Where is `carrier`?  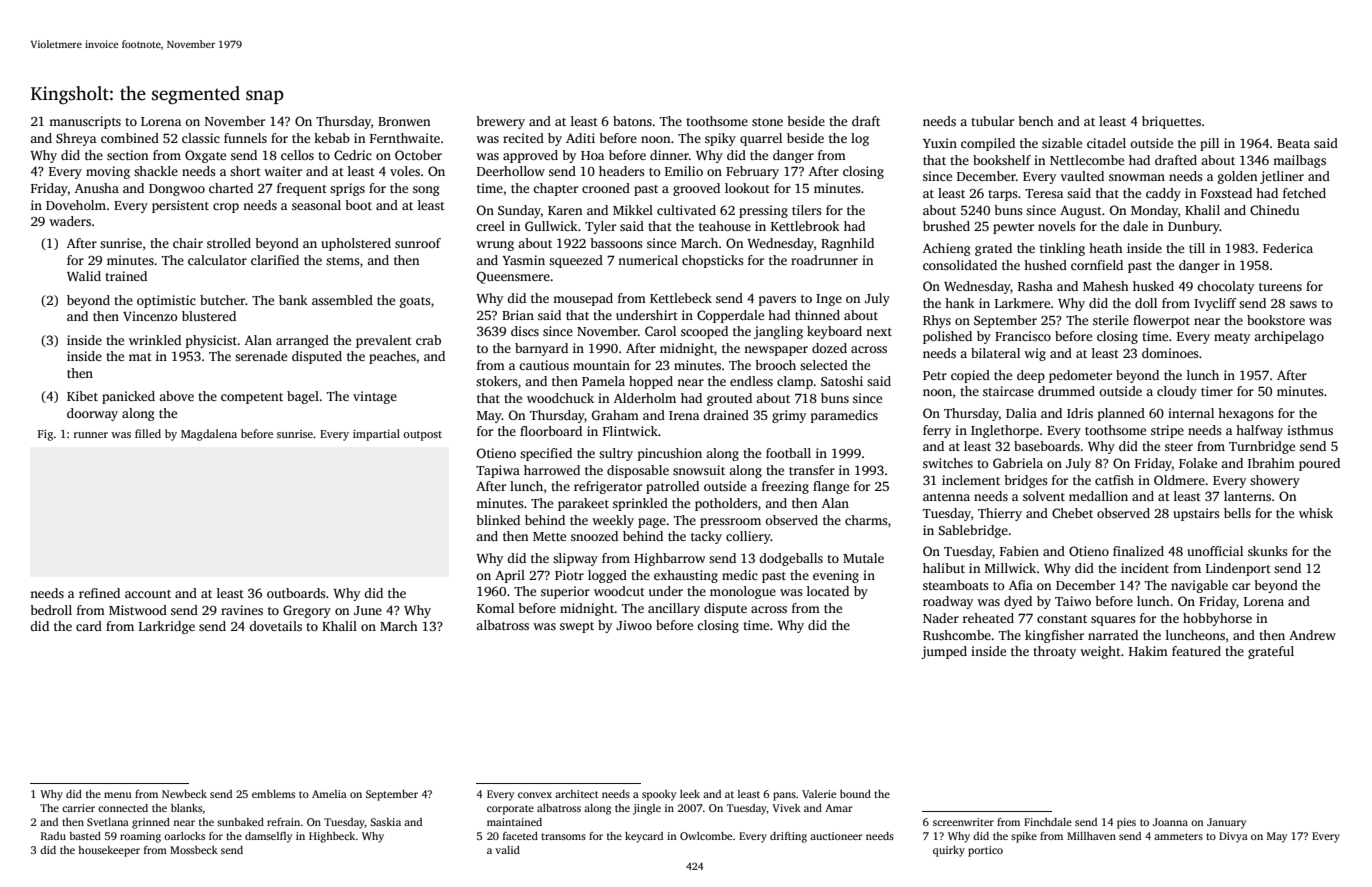
carrier is located at coordinates (78, 808).
